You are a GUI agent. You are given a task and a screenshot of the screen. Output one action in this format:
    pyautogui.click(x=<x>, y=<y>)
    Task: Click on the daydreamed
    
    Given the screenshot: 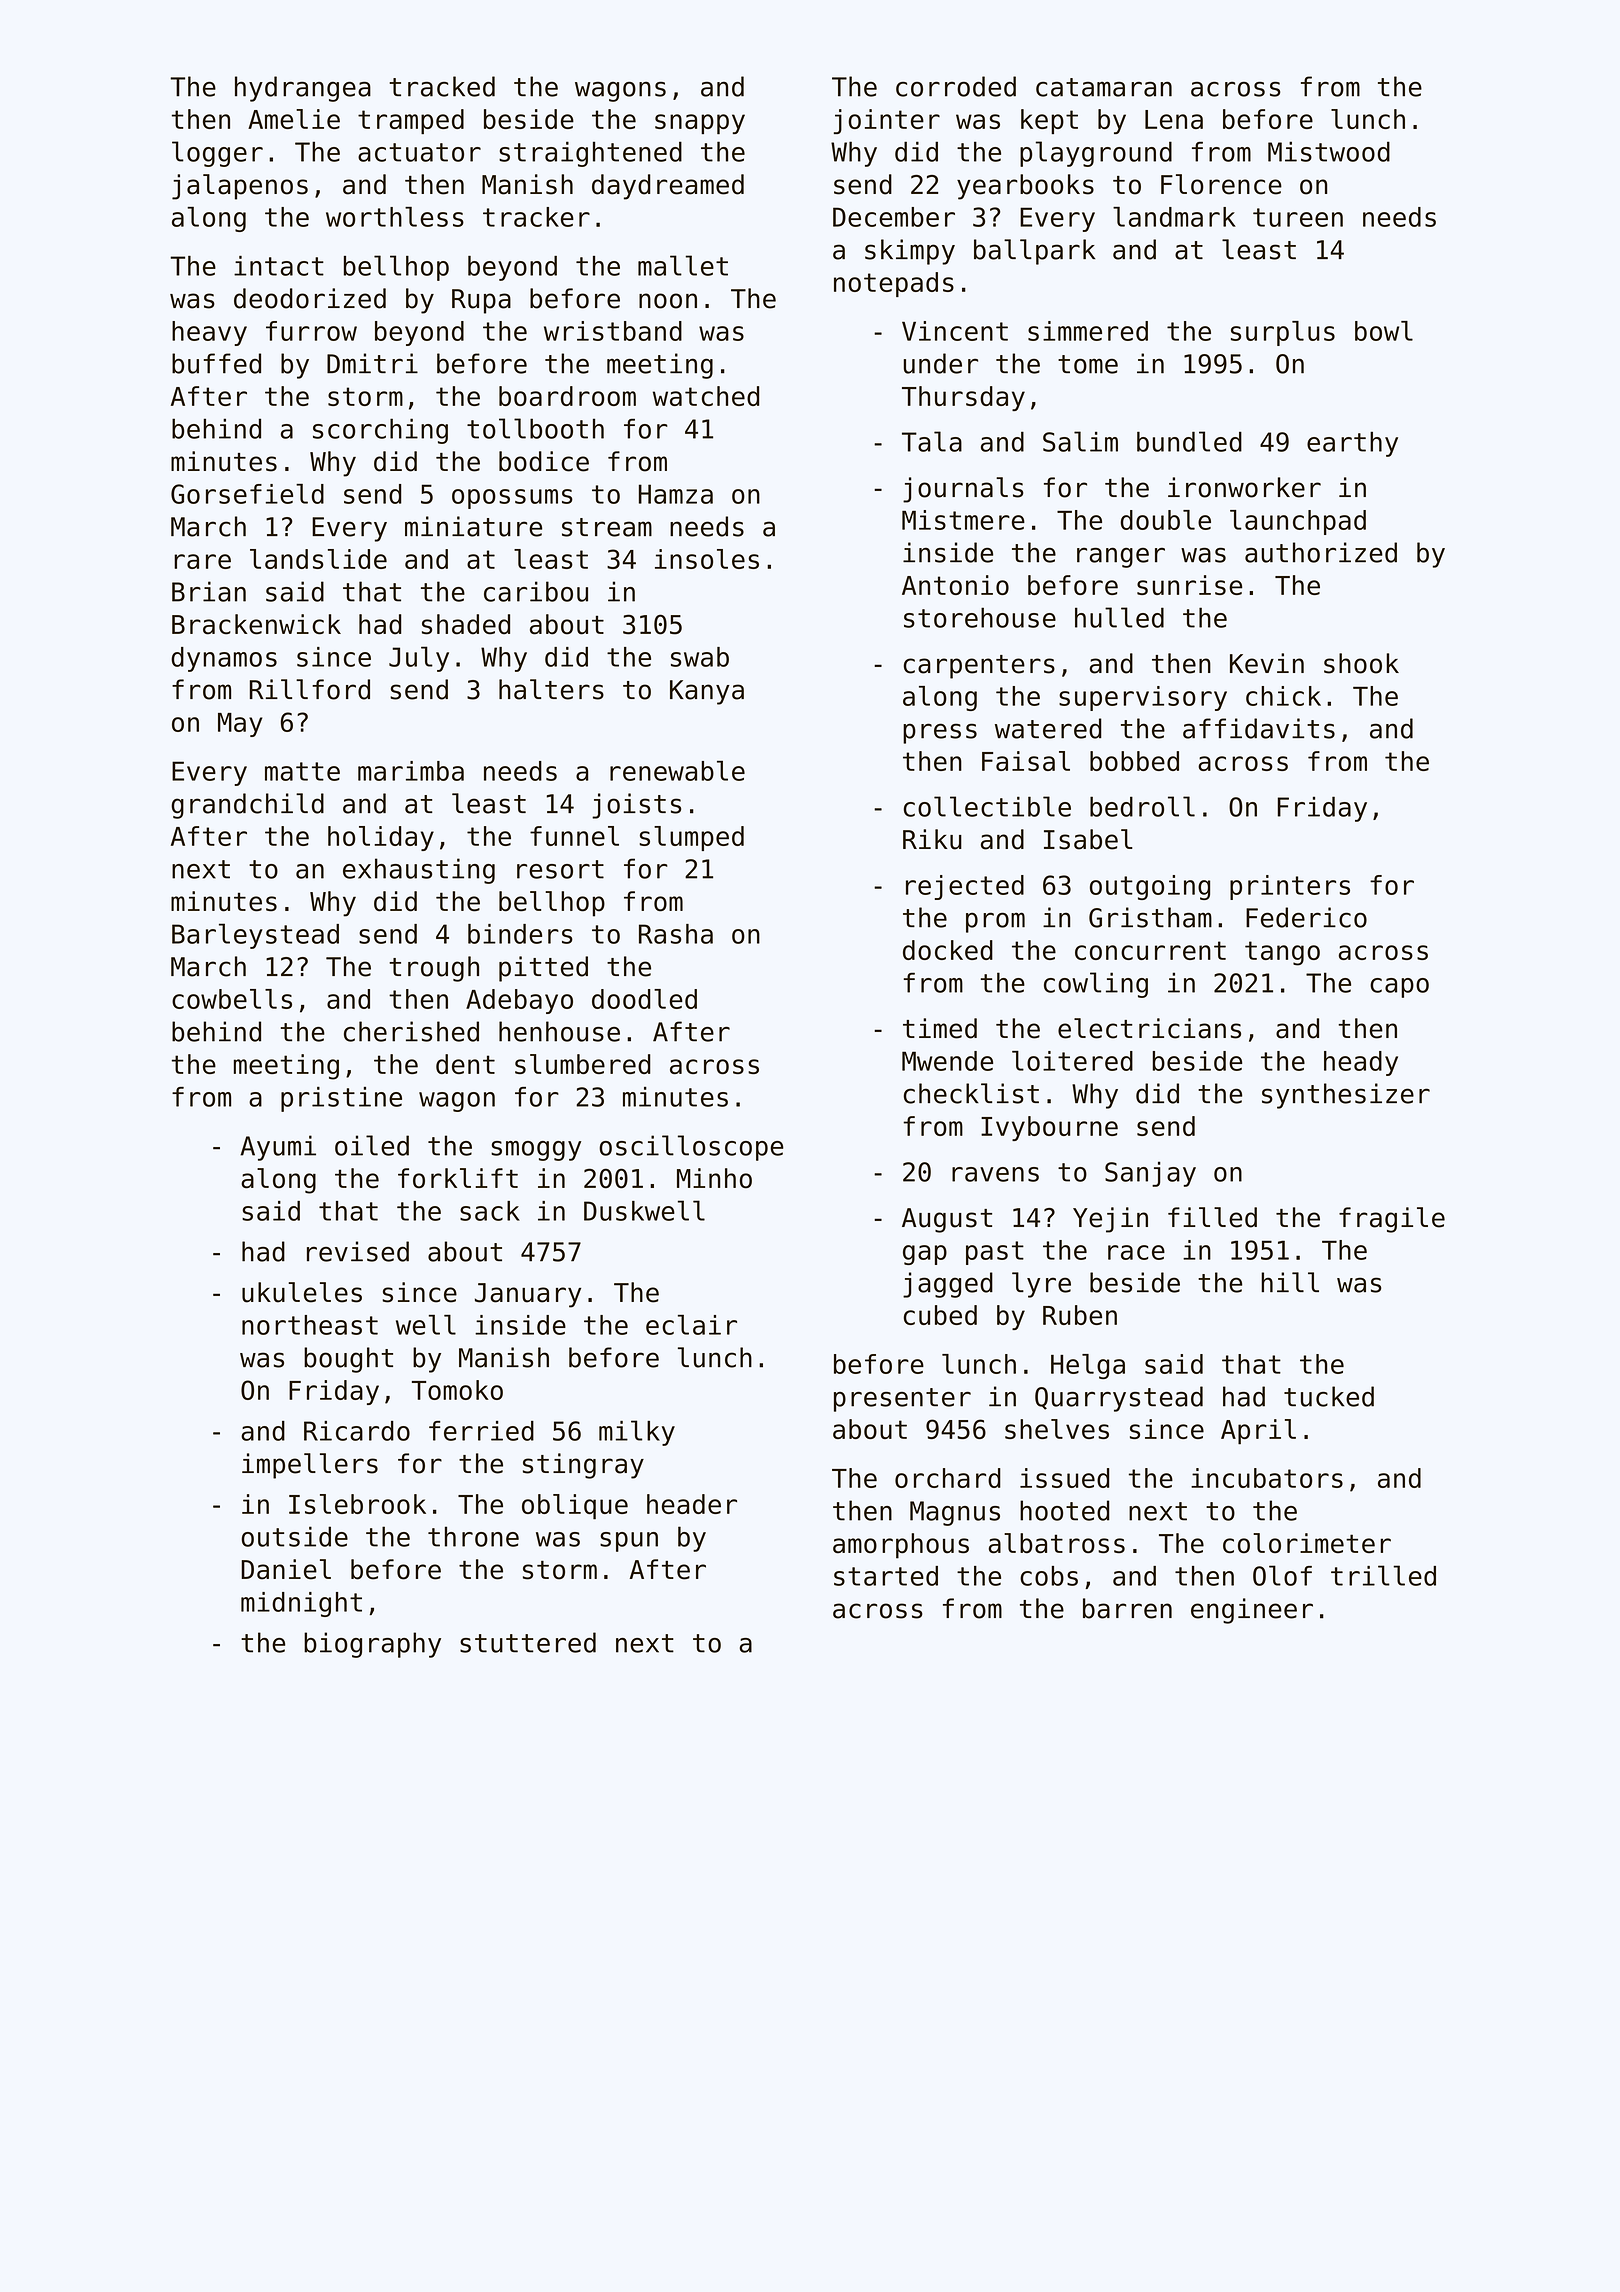 What is the action you would take?
    pyautogui.click(x=668, y=187)
